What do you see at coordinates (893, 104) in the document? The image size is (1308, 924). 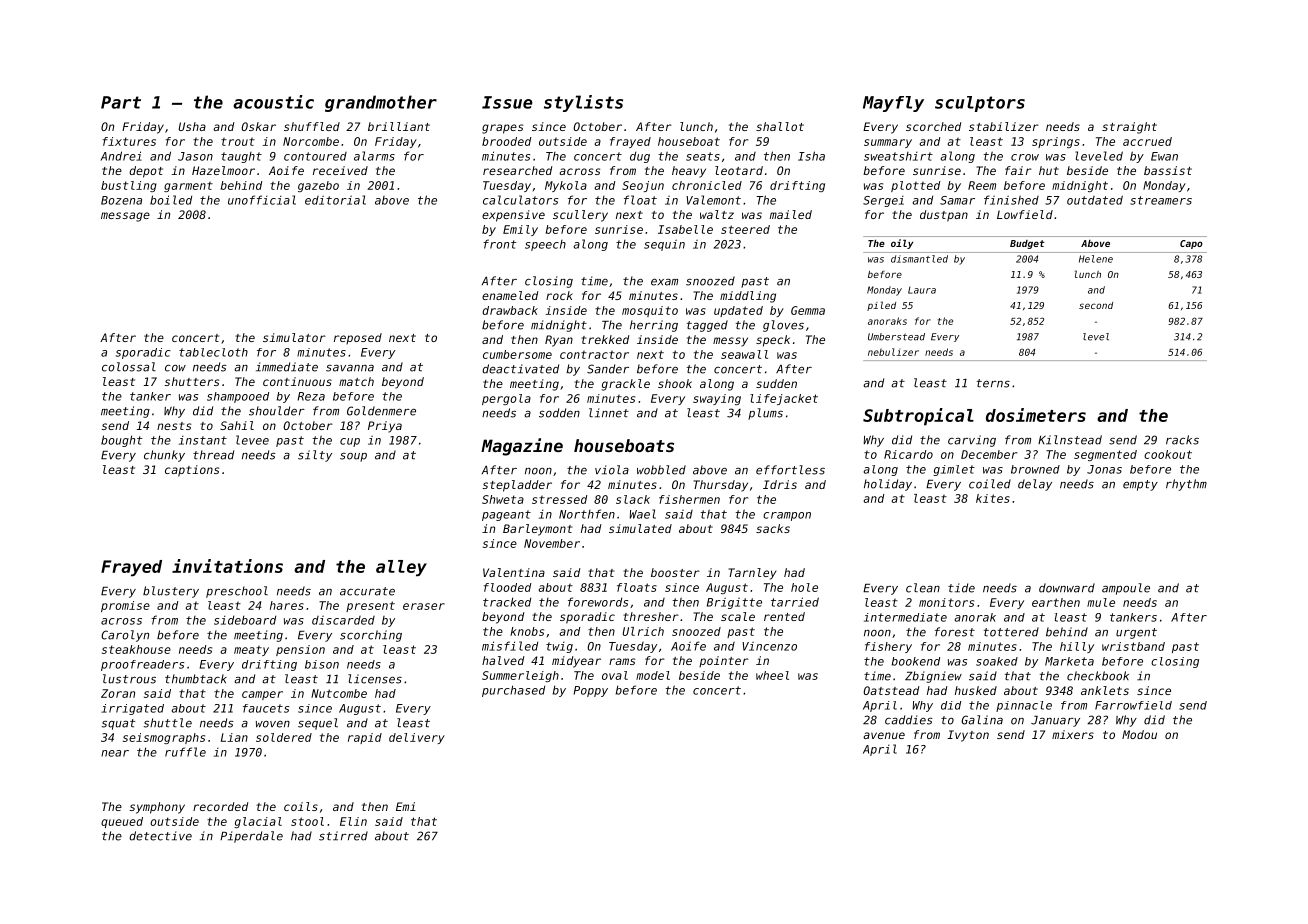 I see `Mayfly` at bounding box center [893, 104].
